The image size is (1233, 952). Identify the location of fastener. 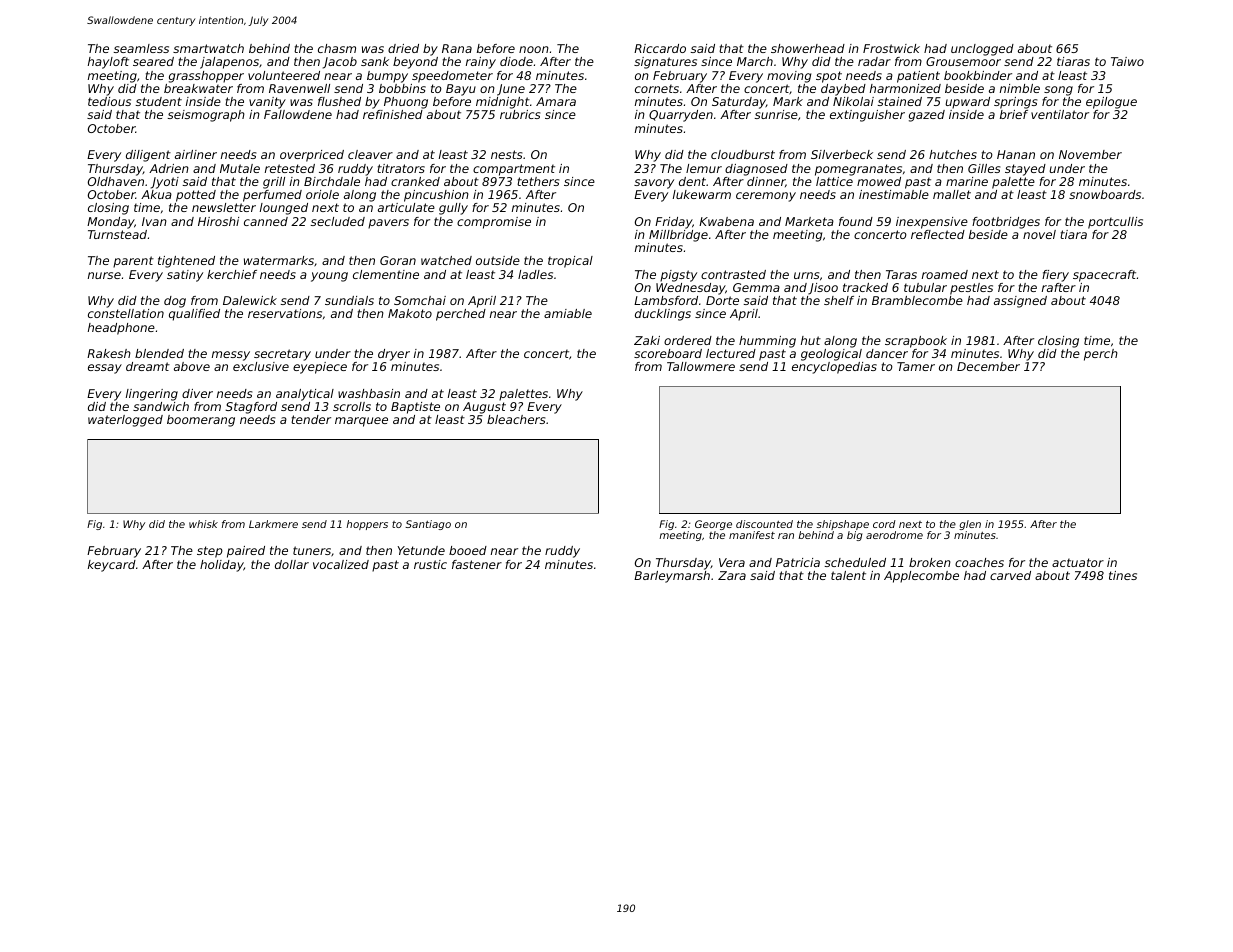
(477, 564).
